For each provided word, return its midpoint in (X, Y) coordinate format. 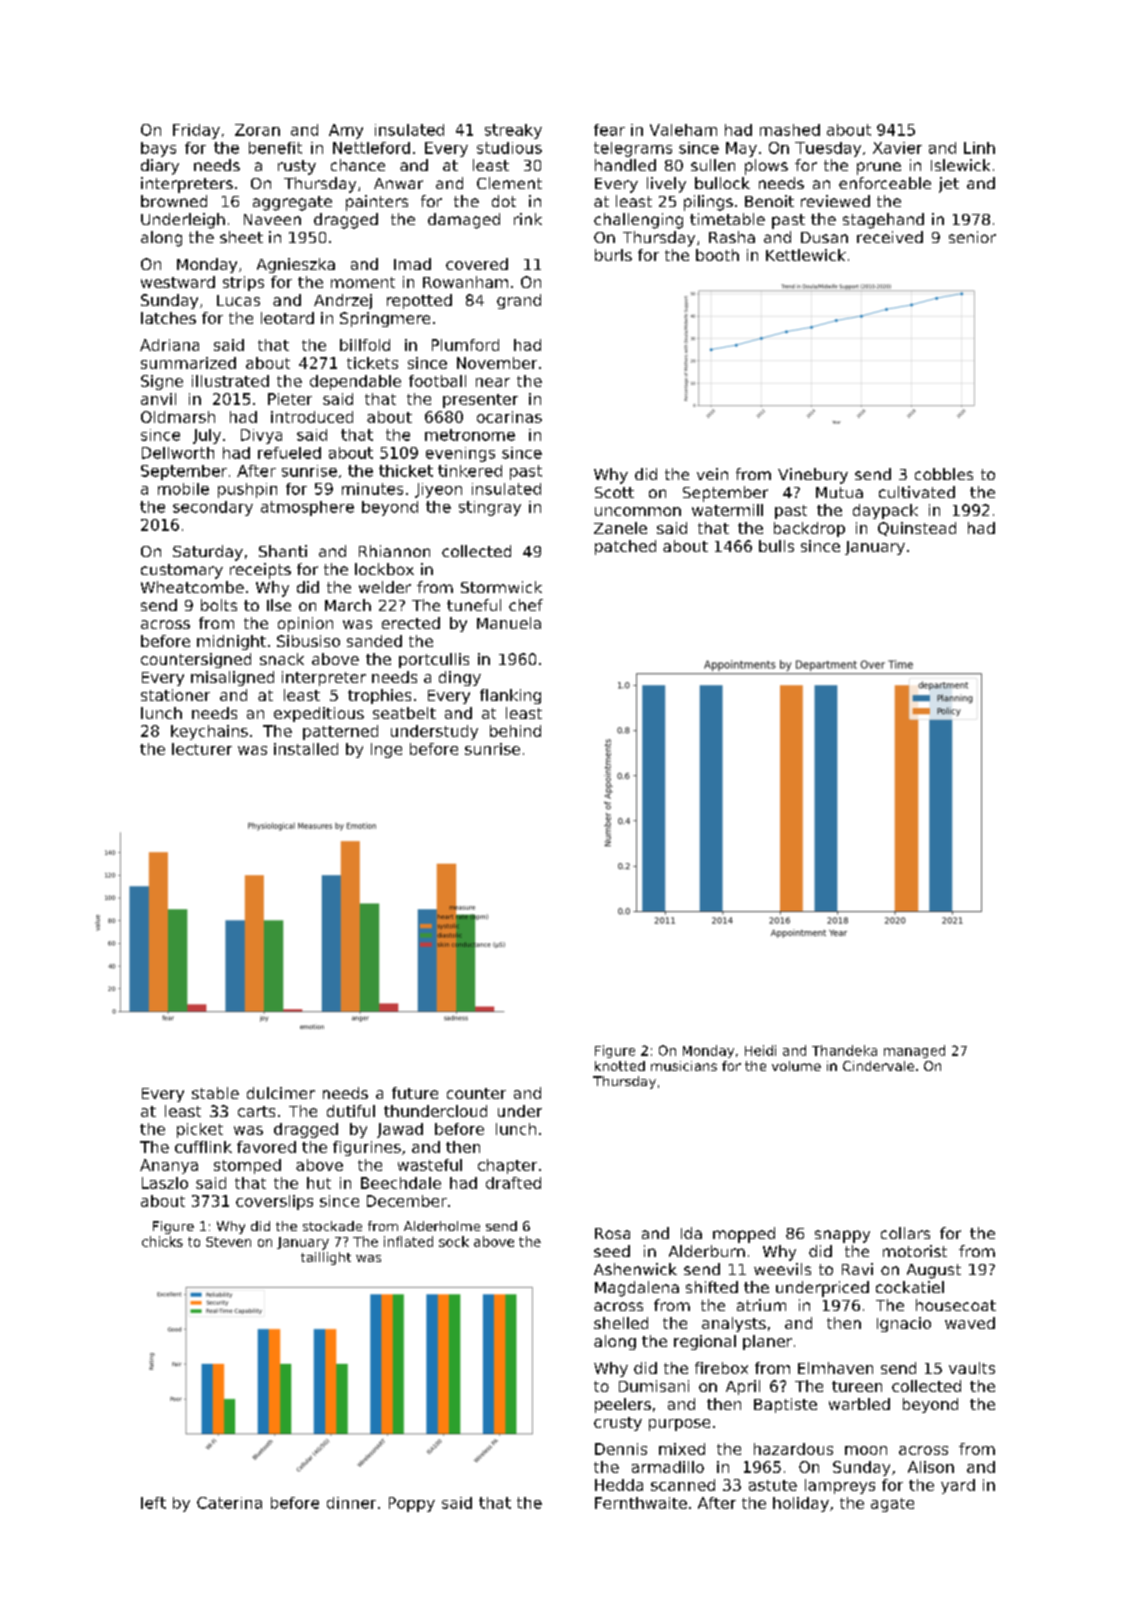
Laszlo (165, 1183)
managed (914, 1051)
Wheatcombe (192, 587)
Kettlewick (806, 255)
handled (625, 165)
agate (892, 1505)
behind (515, 731)
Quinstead (917, 529)
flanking (510, 696)
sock (454, 1241)
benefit (275, 148)
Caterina (229, 1503)
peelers (623, 1405)
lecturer (202, 749)
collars (905, 1233)
